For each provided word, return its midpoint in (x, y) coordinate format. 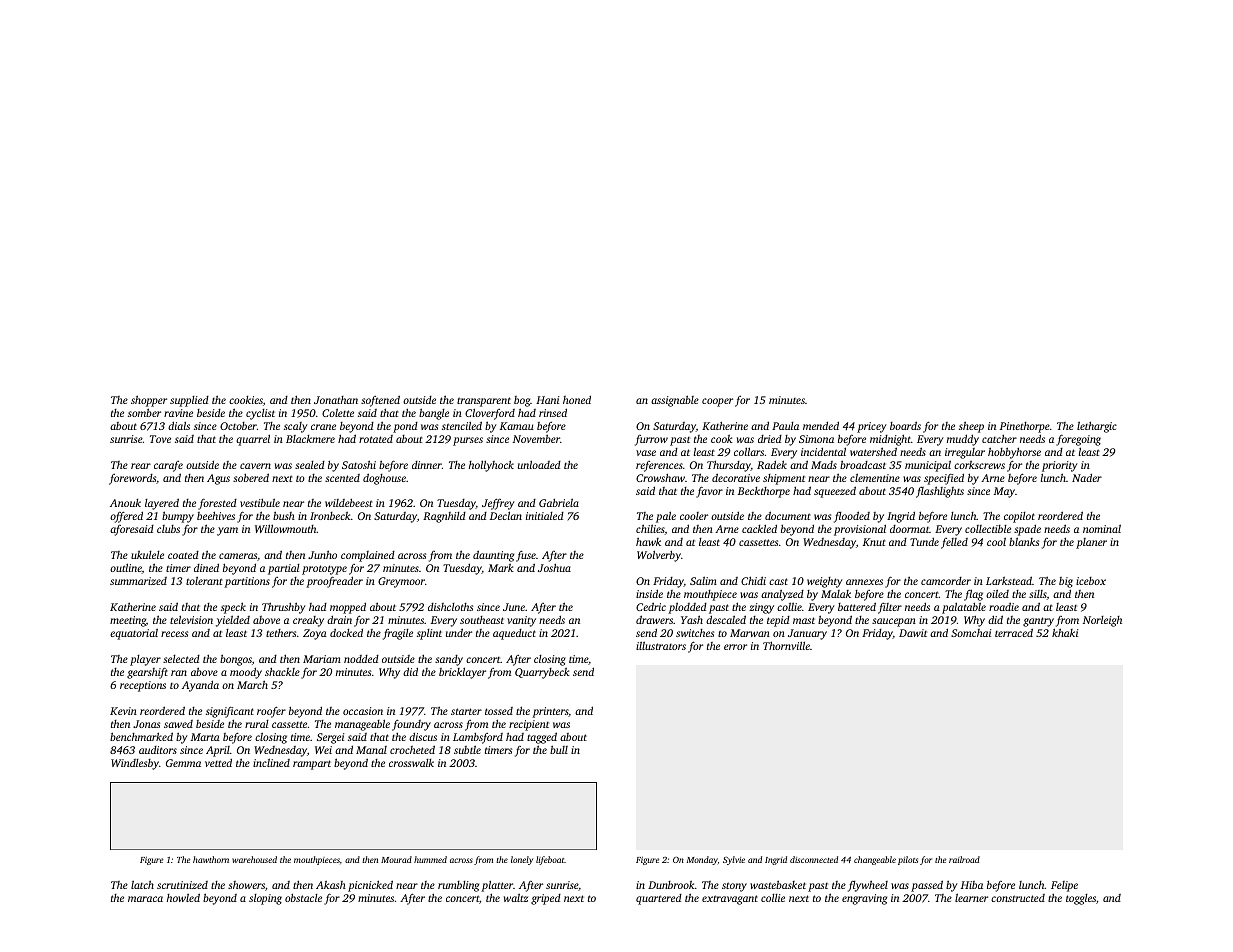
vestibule (260, 502)
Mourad (396, 859)
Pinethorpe (1025, 427)
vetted (218, 762)
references (659, 466)
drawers (654, 619)
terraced (1014, 632)
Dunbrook (671, 885)
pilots (908, 860)
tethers (281, 633)
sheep (971, 427)
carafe (168, 466)
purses (468, 441)
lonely (522, 860)
